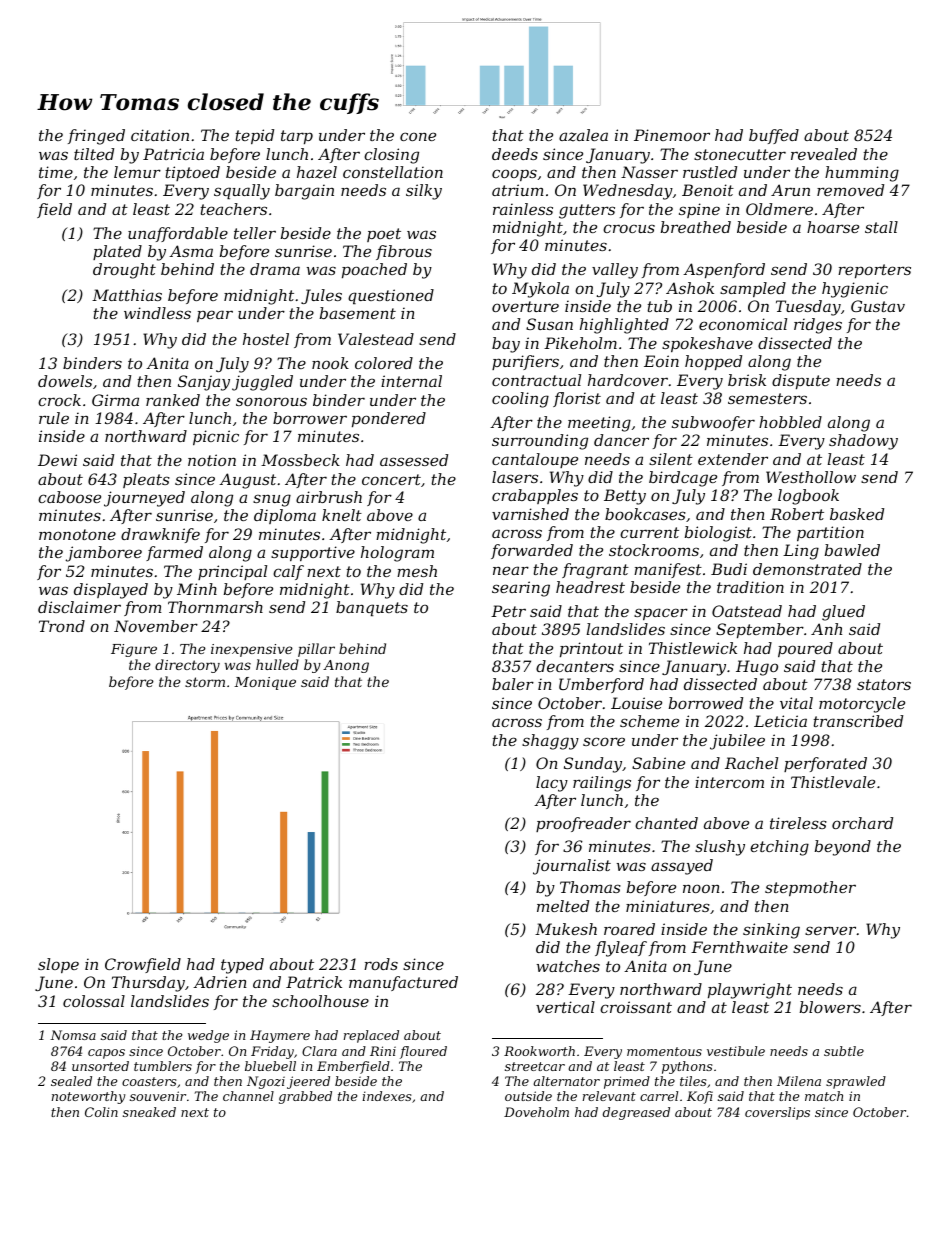  What do you see at coordinates (101, 1112) in the screenshot?
I see `Colin` at bounding box center [101, 1112].
